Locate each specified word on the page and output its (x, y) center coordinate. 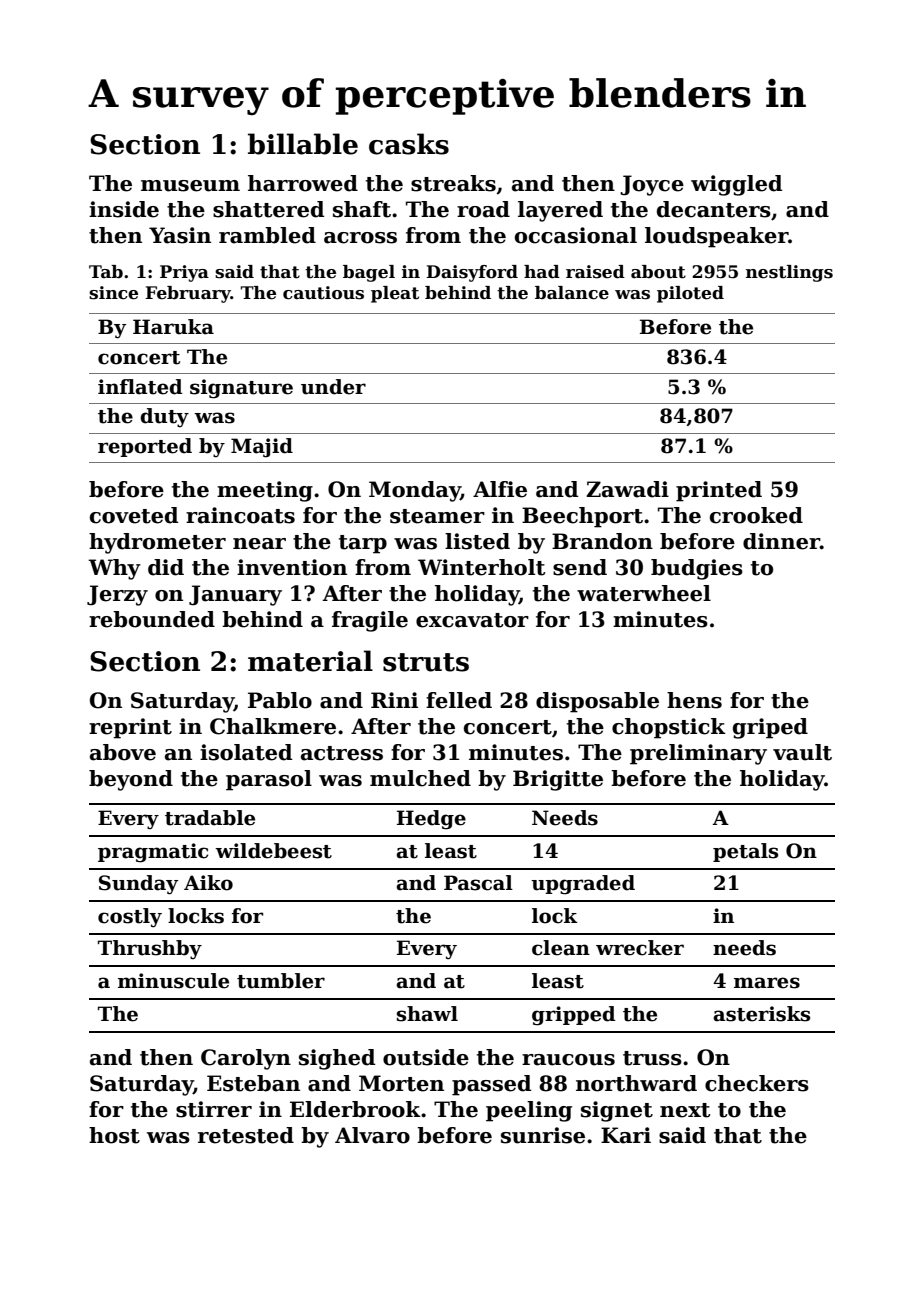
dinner (781, 541)
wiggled (736, 185)
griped (770, 728)
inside (124, 209)
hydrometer (157, 543)
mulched (420, 778)
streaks (453, 183)
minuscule (173, 981)
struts (426, 662)
